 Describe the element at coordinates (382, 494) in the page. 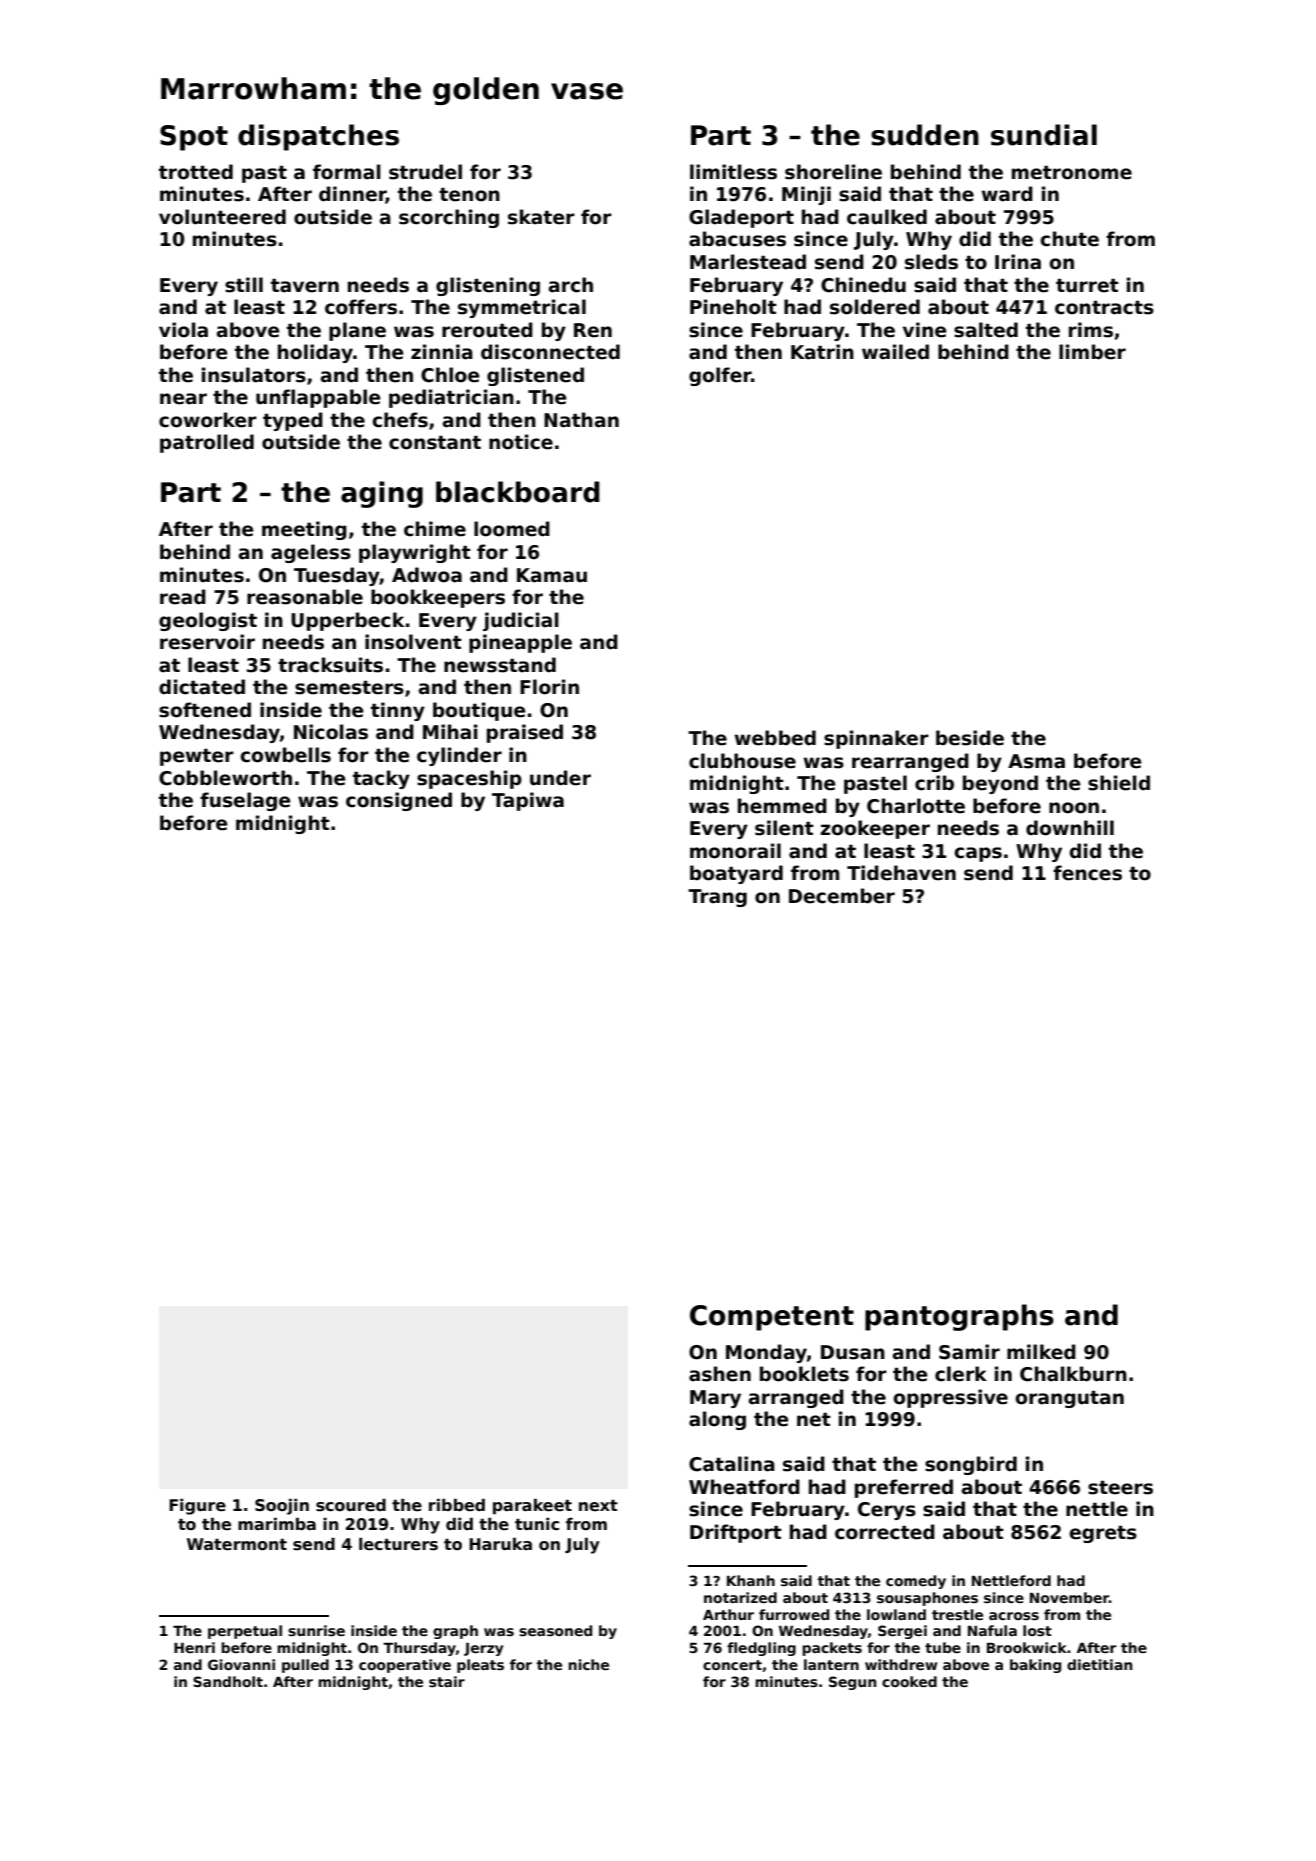

I see `aging` at that location.
